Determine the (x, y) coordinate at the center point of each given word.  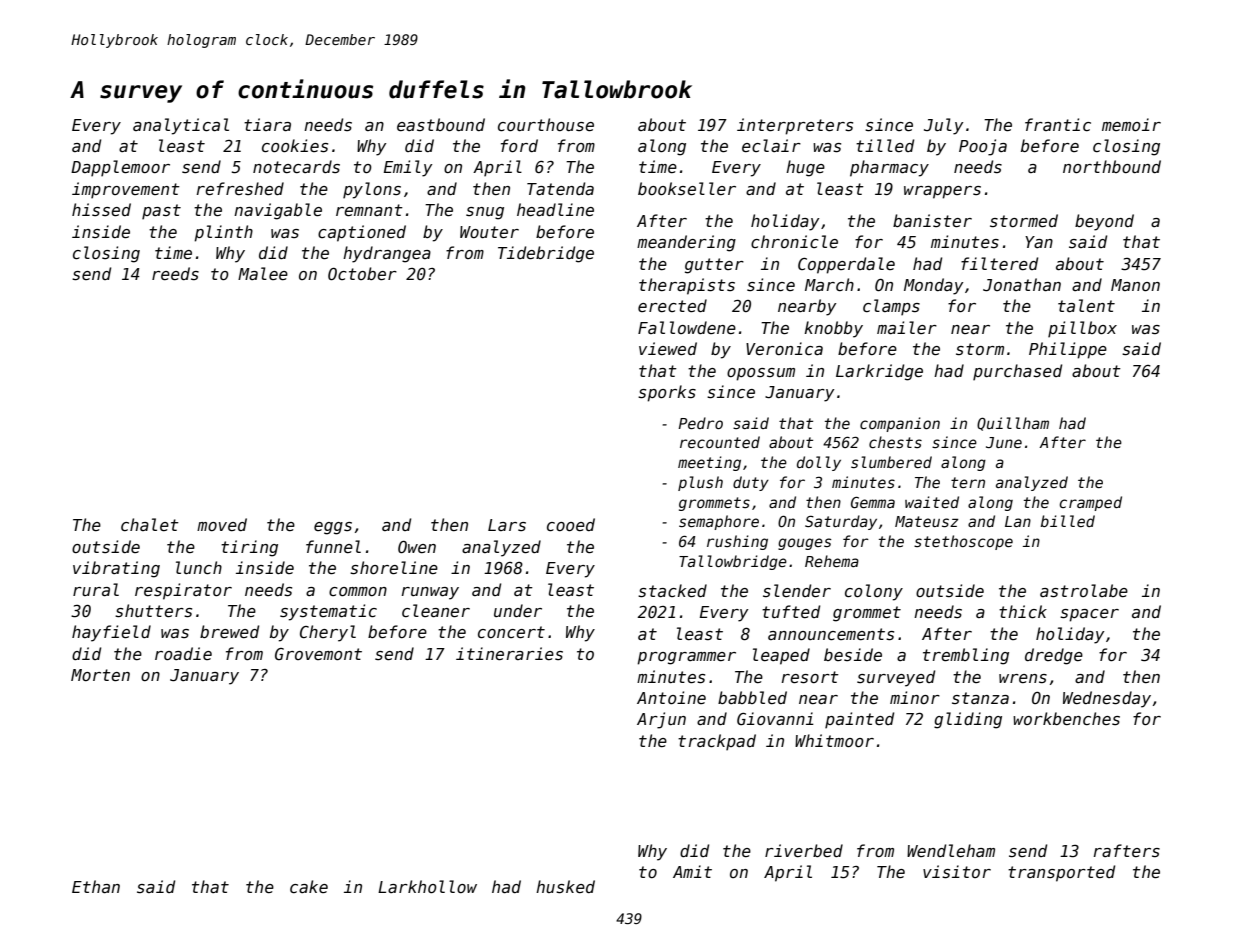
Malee (263, 274)
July (944, 126)
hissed (101, 209)
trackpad (717, 742)
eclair (771, 146)
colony (874, 592)
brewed (229, 632)
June (1004, 442)
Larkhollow (427, 886)
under (518, 610)
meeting (709, 463)
